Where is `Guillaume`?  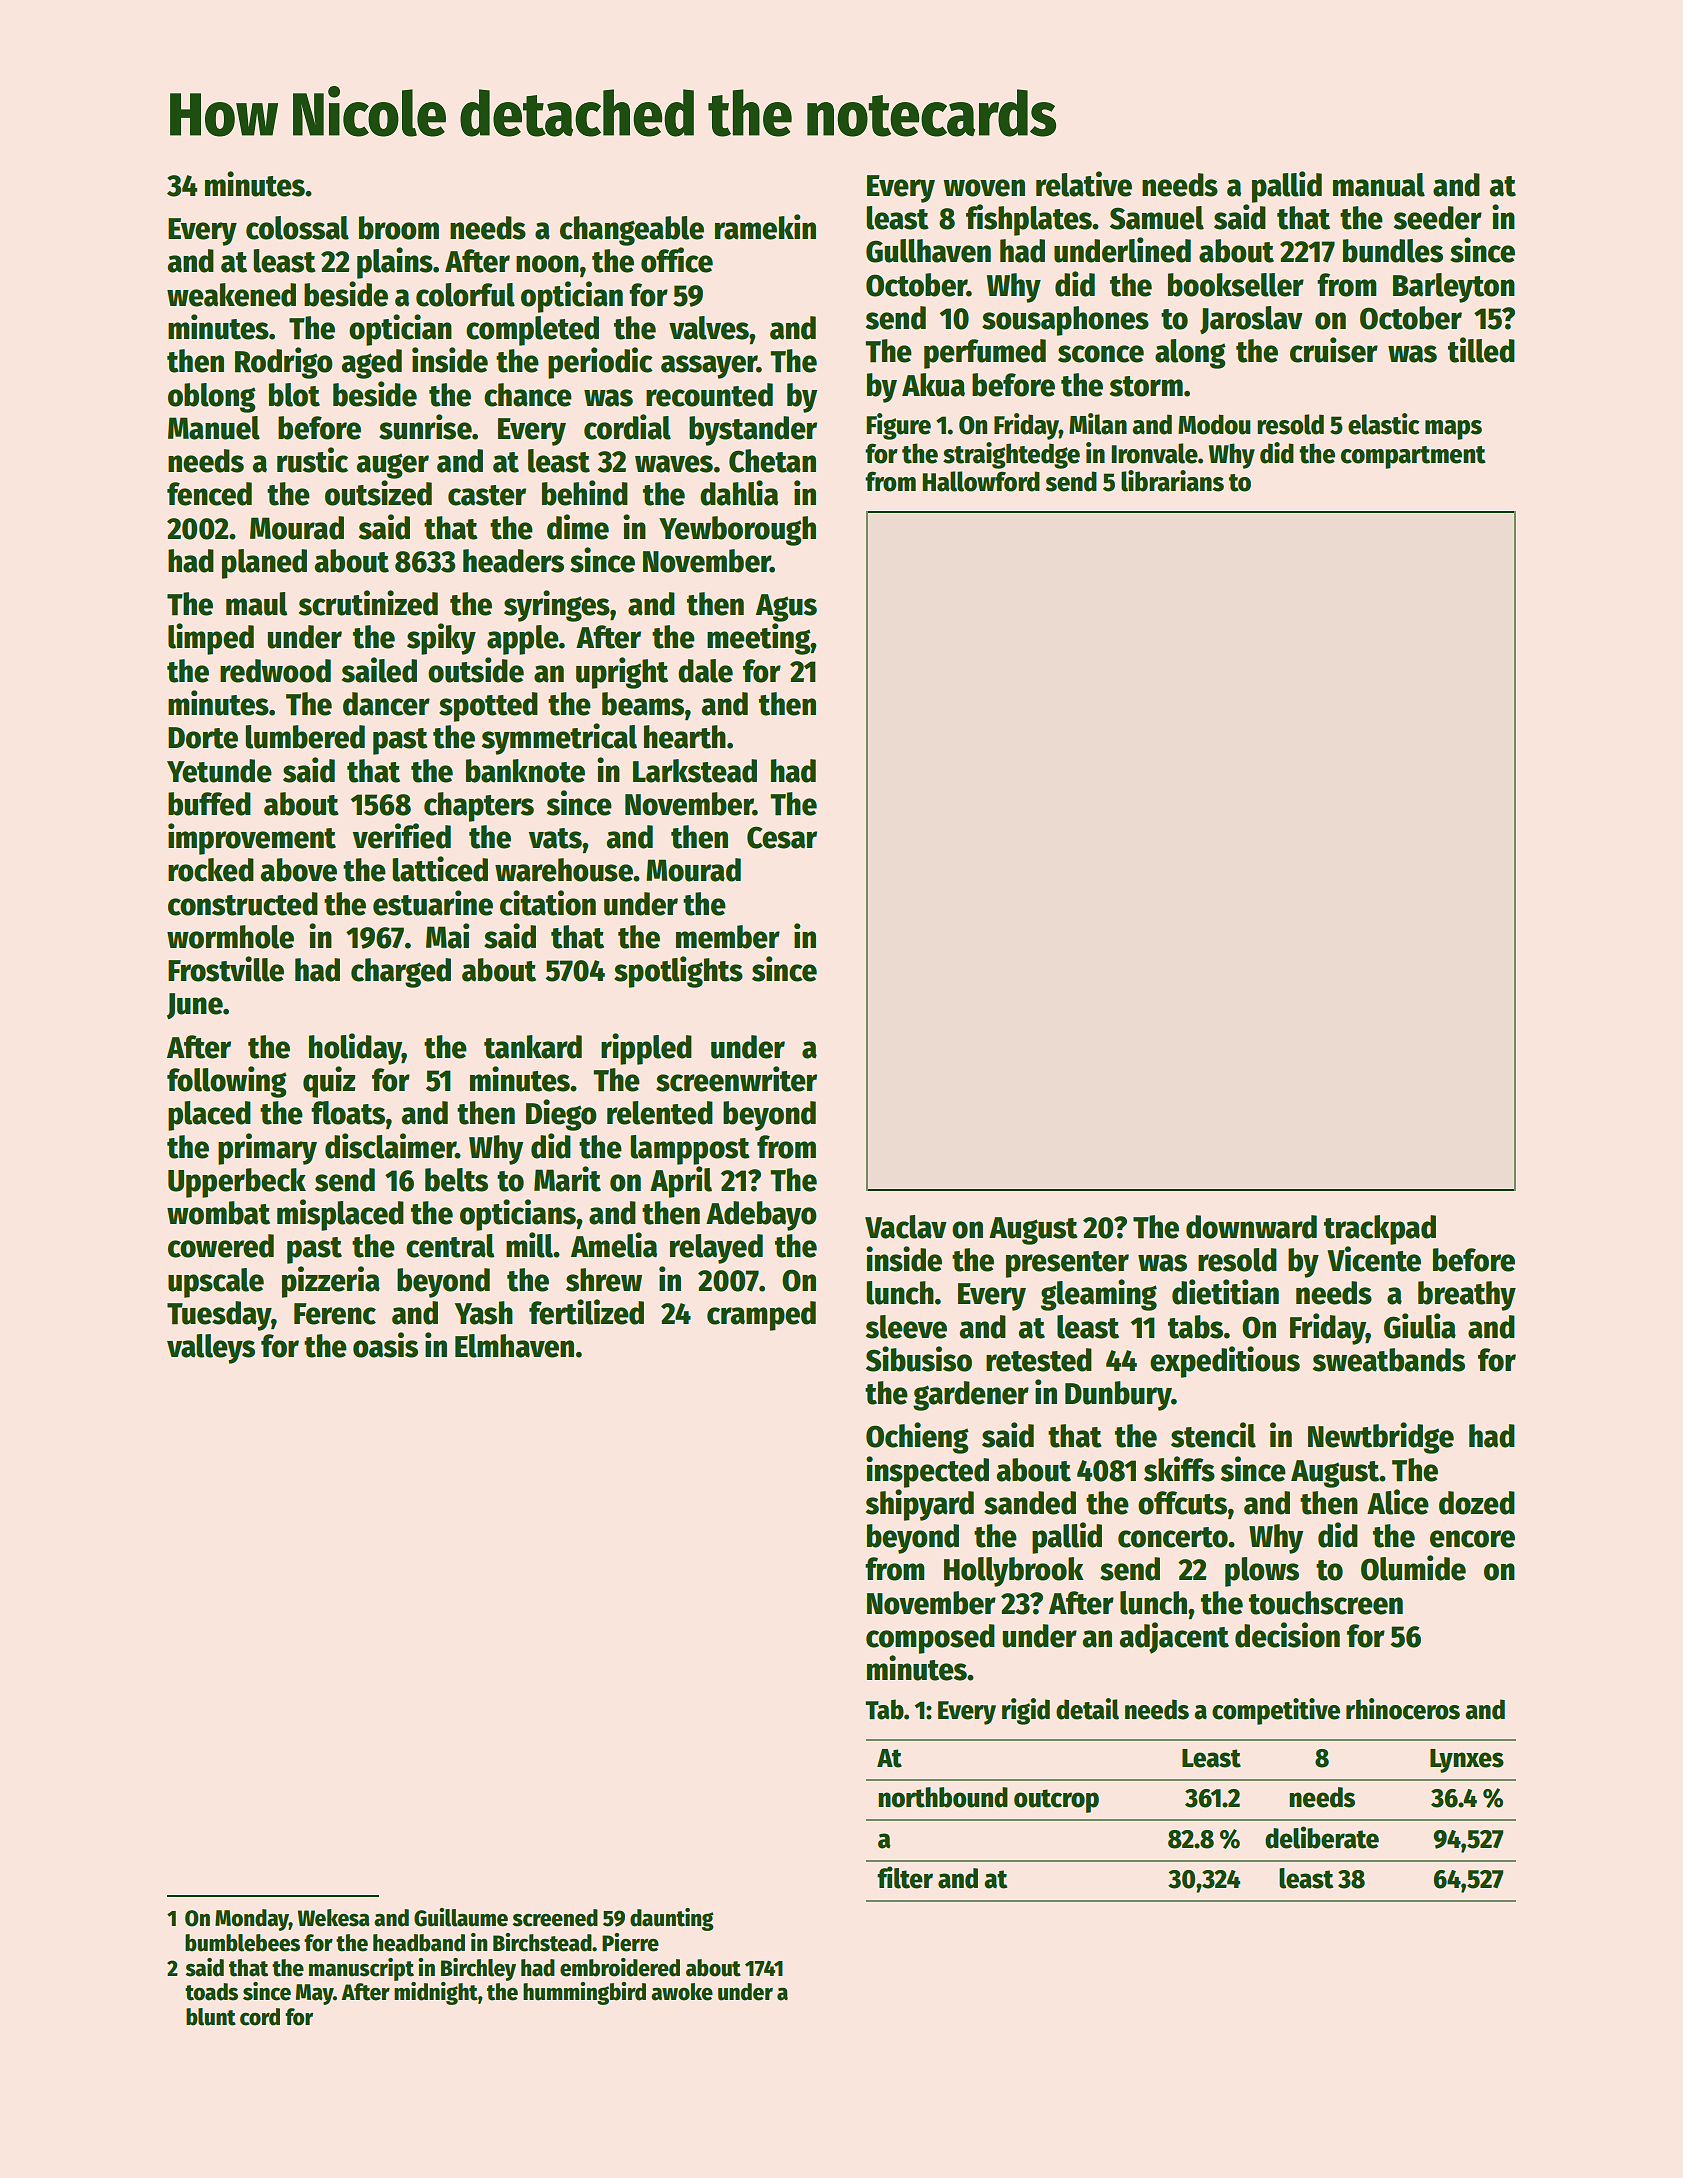
Guillaume is located at coordinates (461, 1917).
